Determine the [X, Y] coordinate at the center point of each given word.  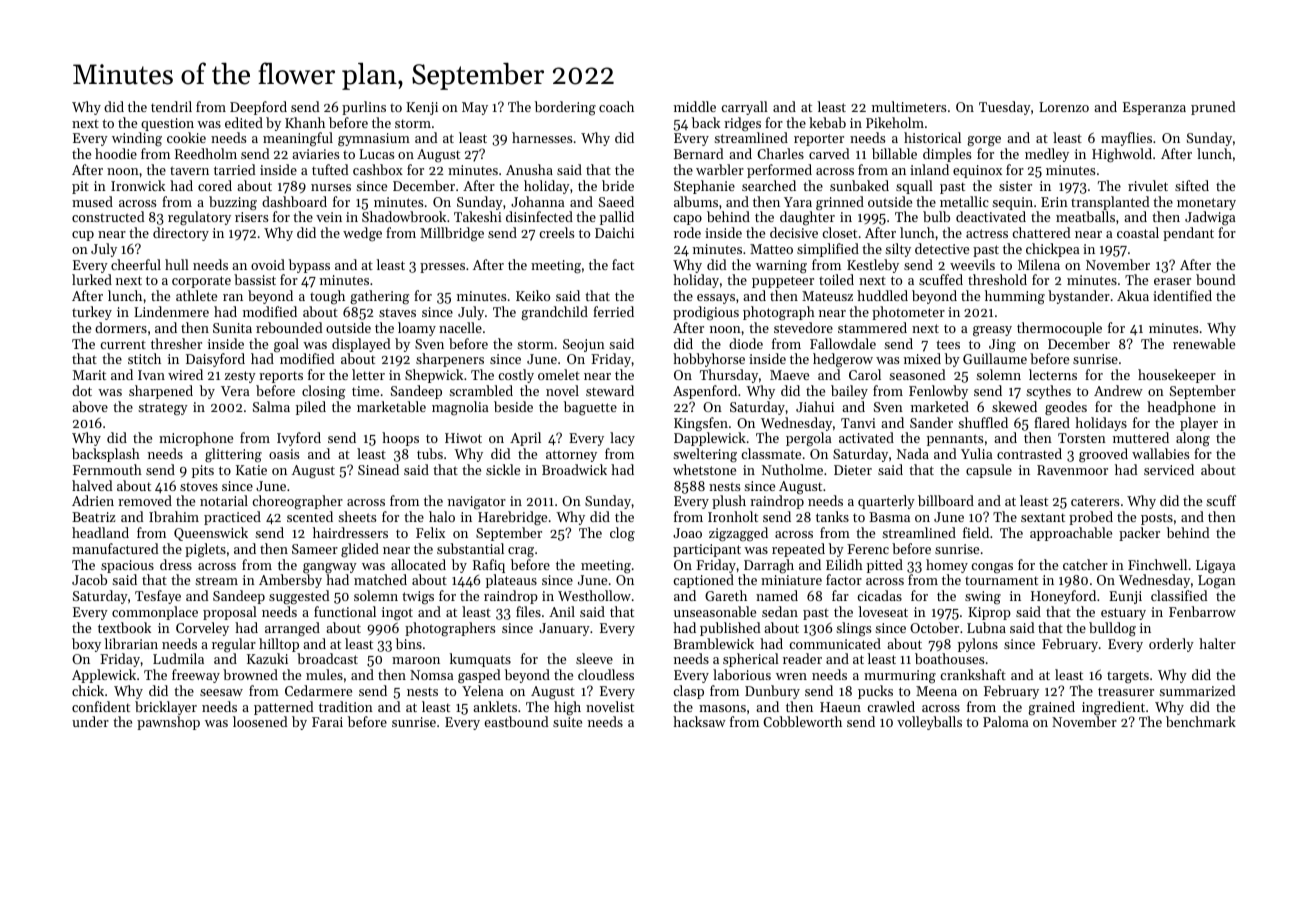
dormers [121, 327]
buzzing [233, 203]
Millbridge [452, 234]
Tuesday [1005, 108]
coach [616, 106]
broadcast [327, 658]
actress [987, 233]
